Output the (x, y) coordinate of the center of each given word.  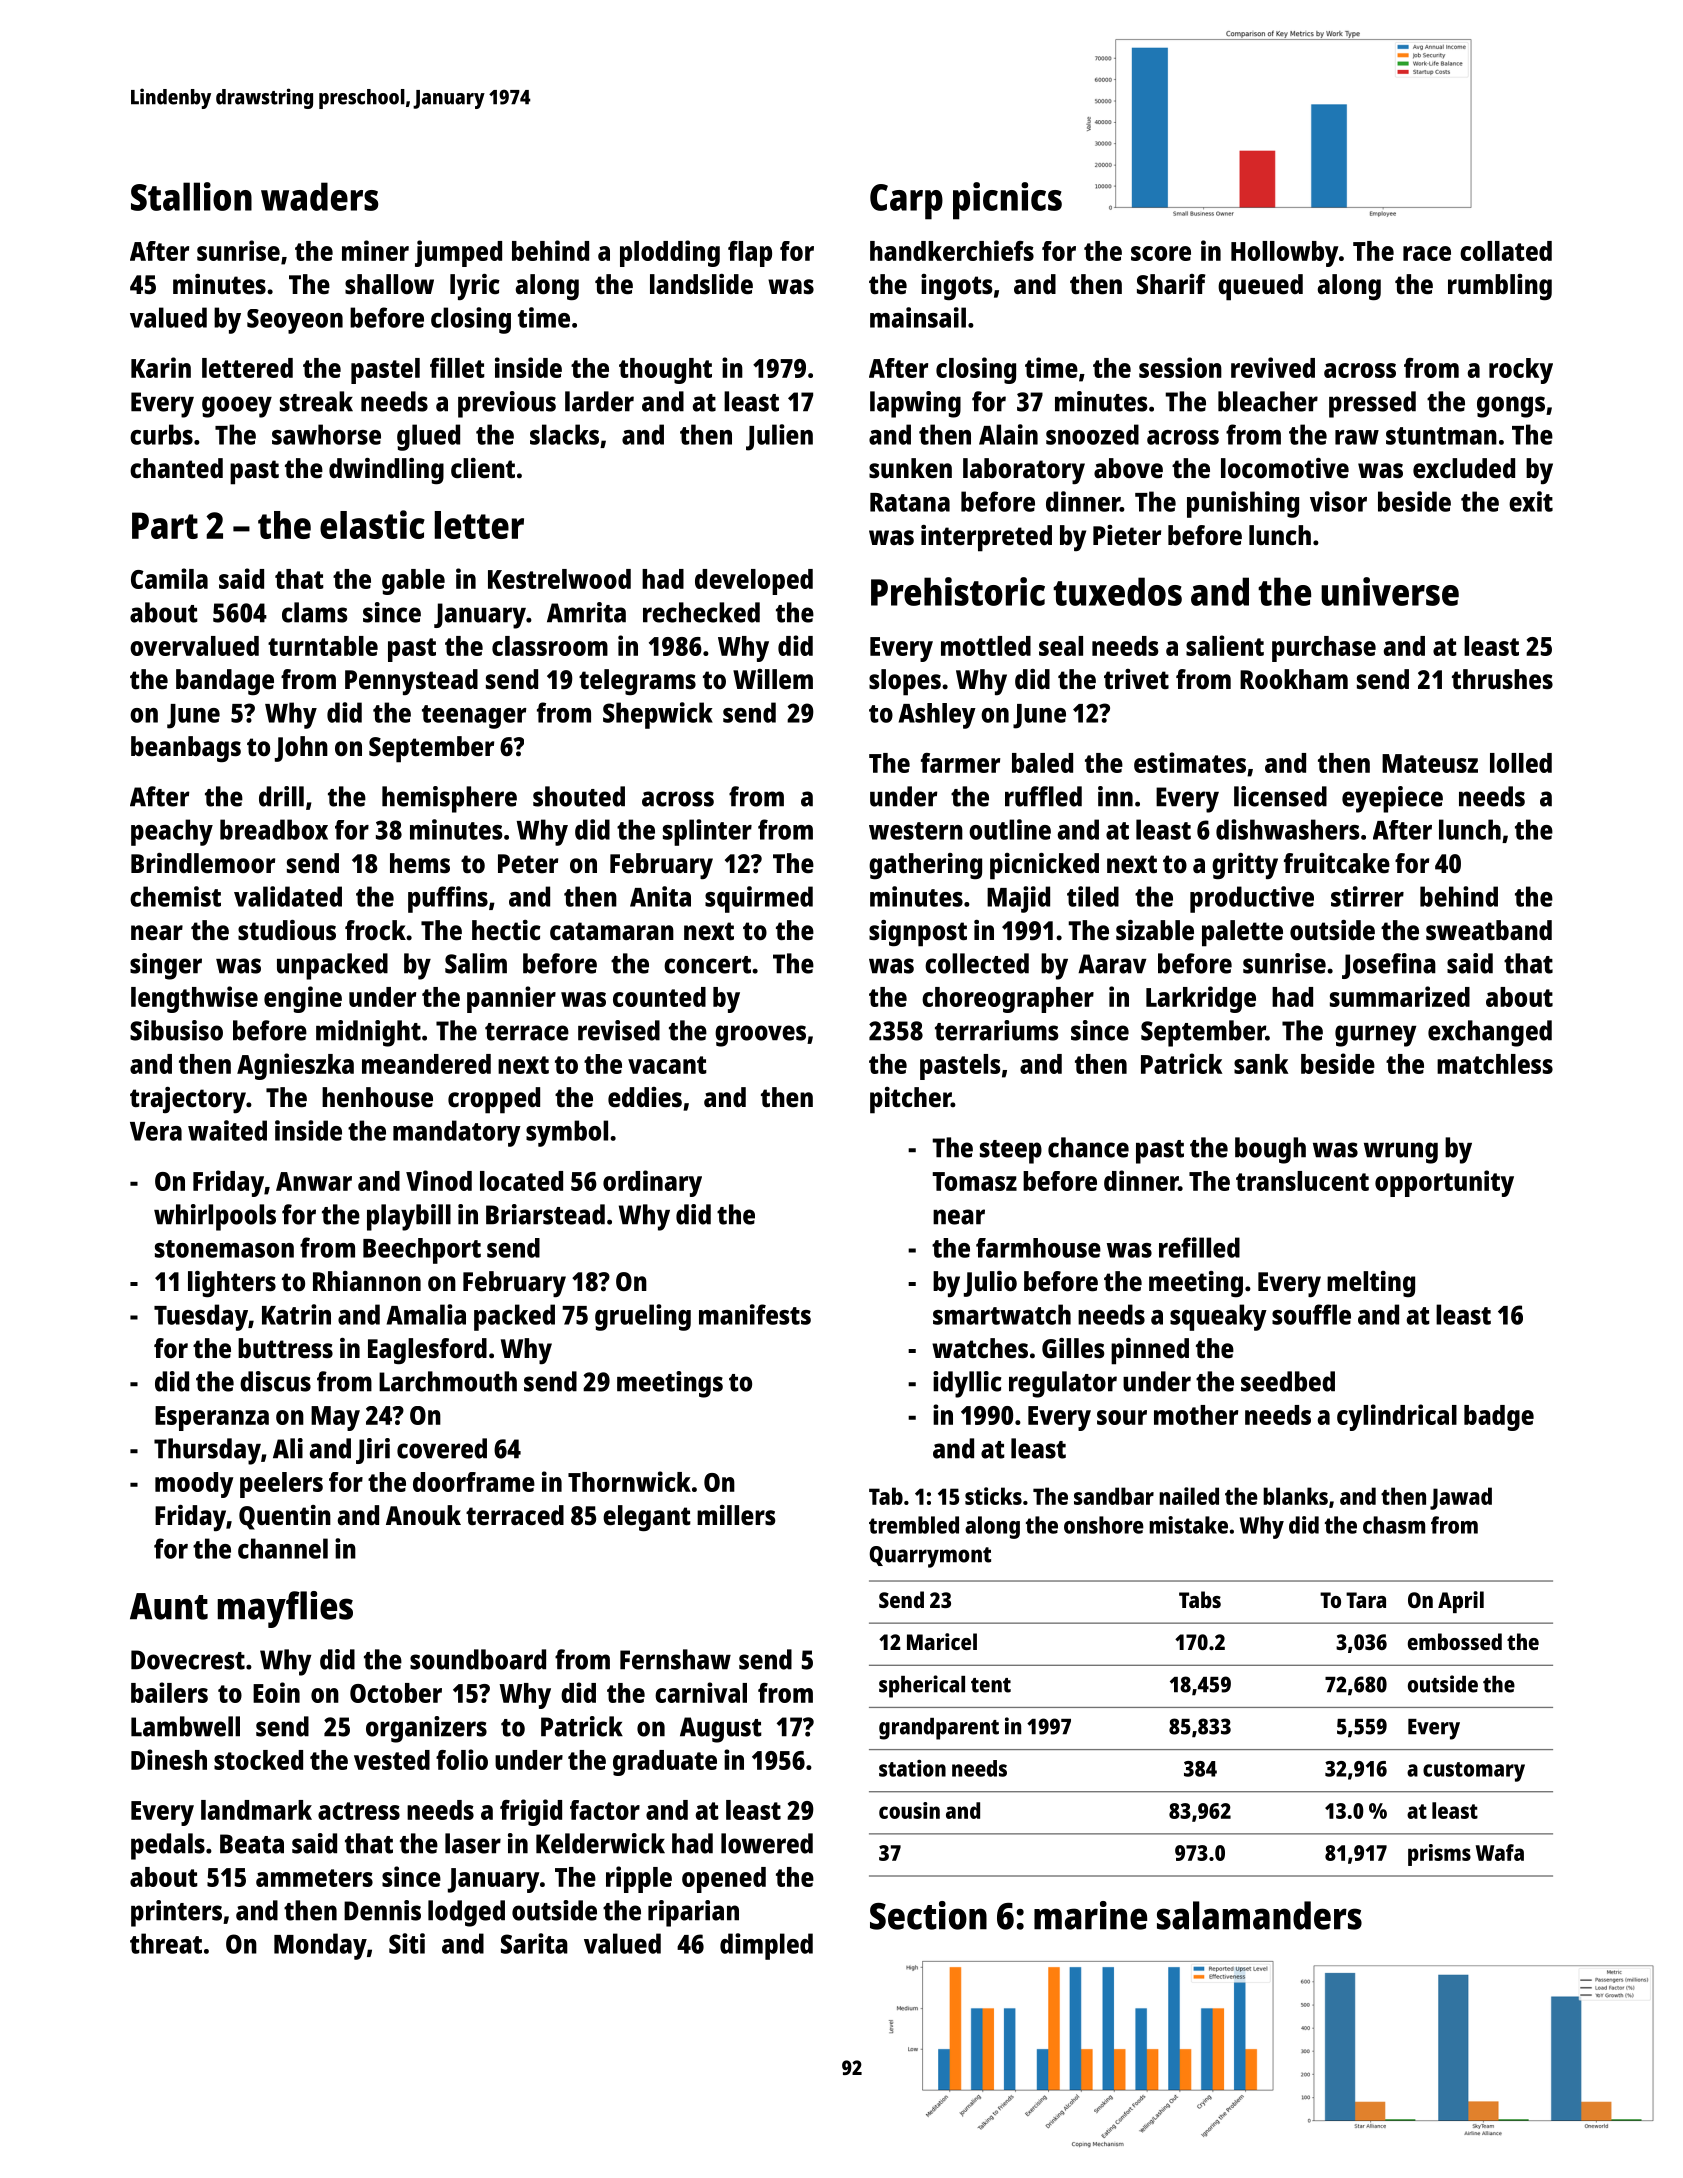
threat (166, 1943)
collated (1506, 251)
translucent (1302, 1181)
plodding (670, 253)
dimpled (766, 1946)
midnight (368, 1033)
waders (320, 196)
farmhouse (1038, 1248)
